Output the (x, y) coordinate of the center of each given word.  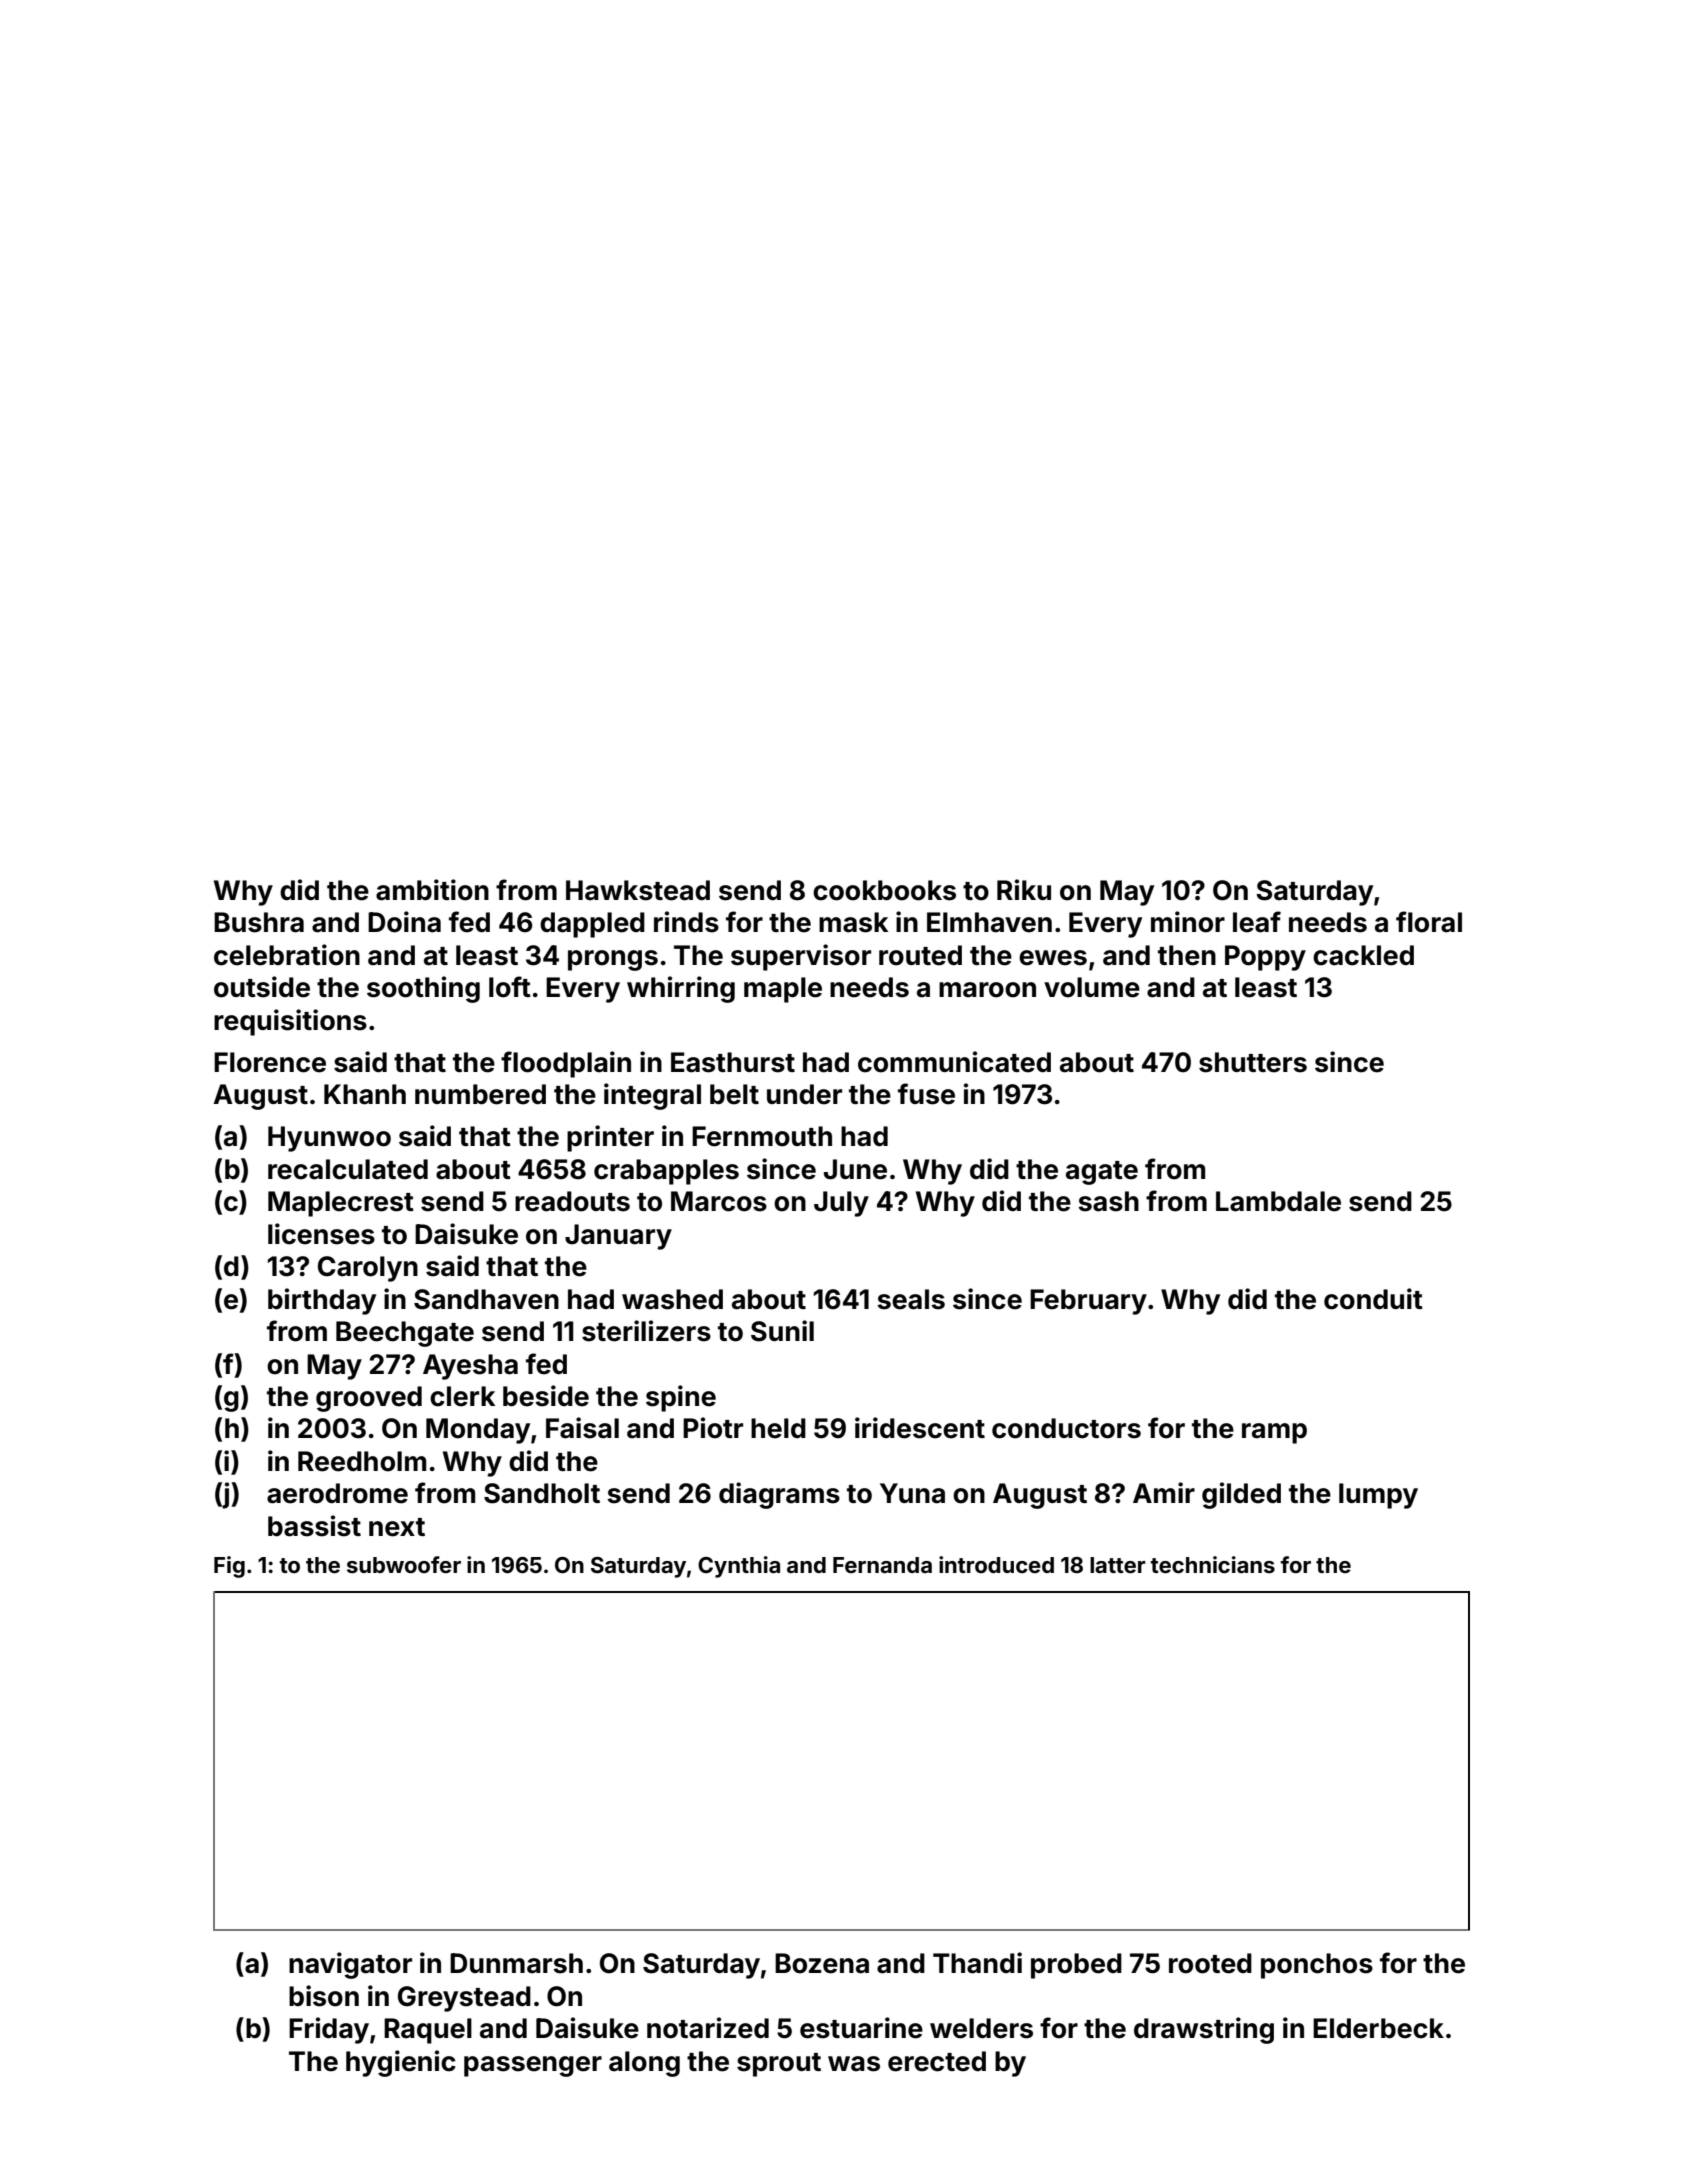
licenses (321, 1234)
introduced (996, 1564)
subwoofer (404, 1564)
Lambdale (1278, 1201)
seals (911, 1299)
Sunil (782, 1331)
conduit (1373, 1299)
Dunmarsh (516, 1963)
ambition (432, 890)
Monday (478, 1431)
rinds (686, 922)
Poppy (1265, 958)
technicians (1213, 1564)
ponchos (1317, 1966)
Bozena (822, 1963)
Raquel (428, 2031)
